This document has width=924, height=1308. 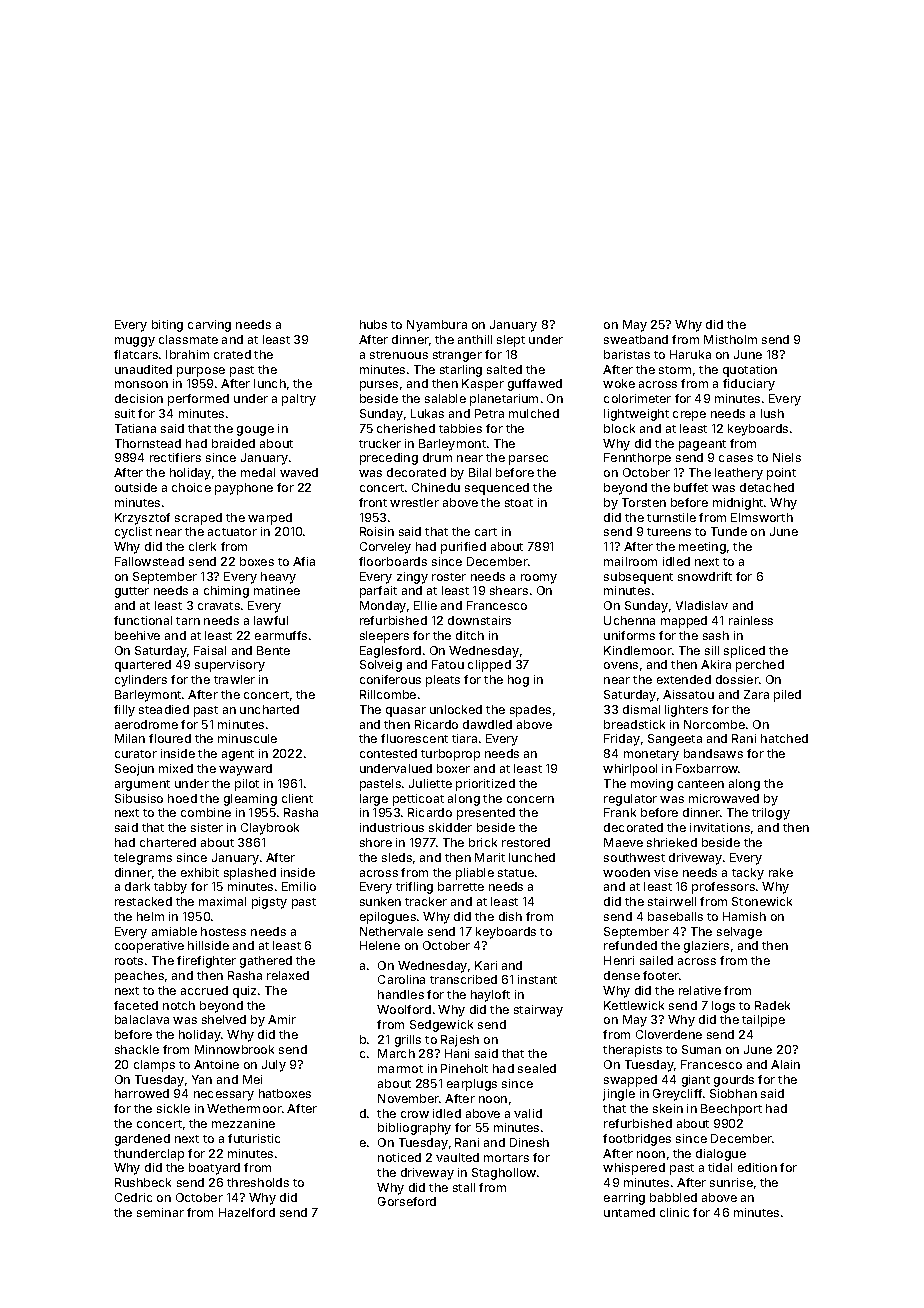 I want to click on front, so click(x=373, y=502).
